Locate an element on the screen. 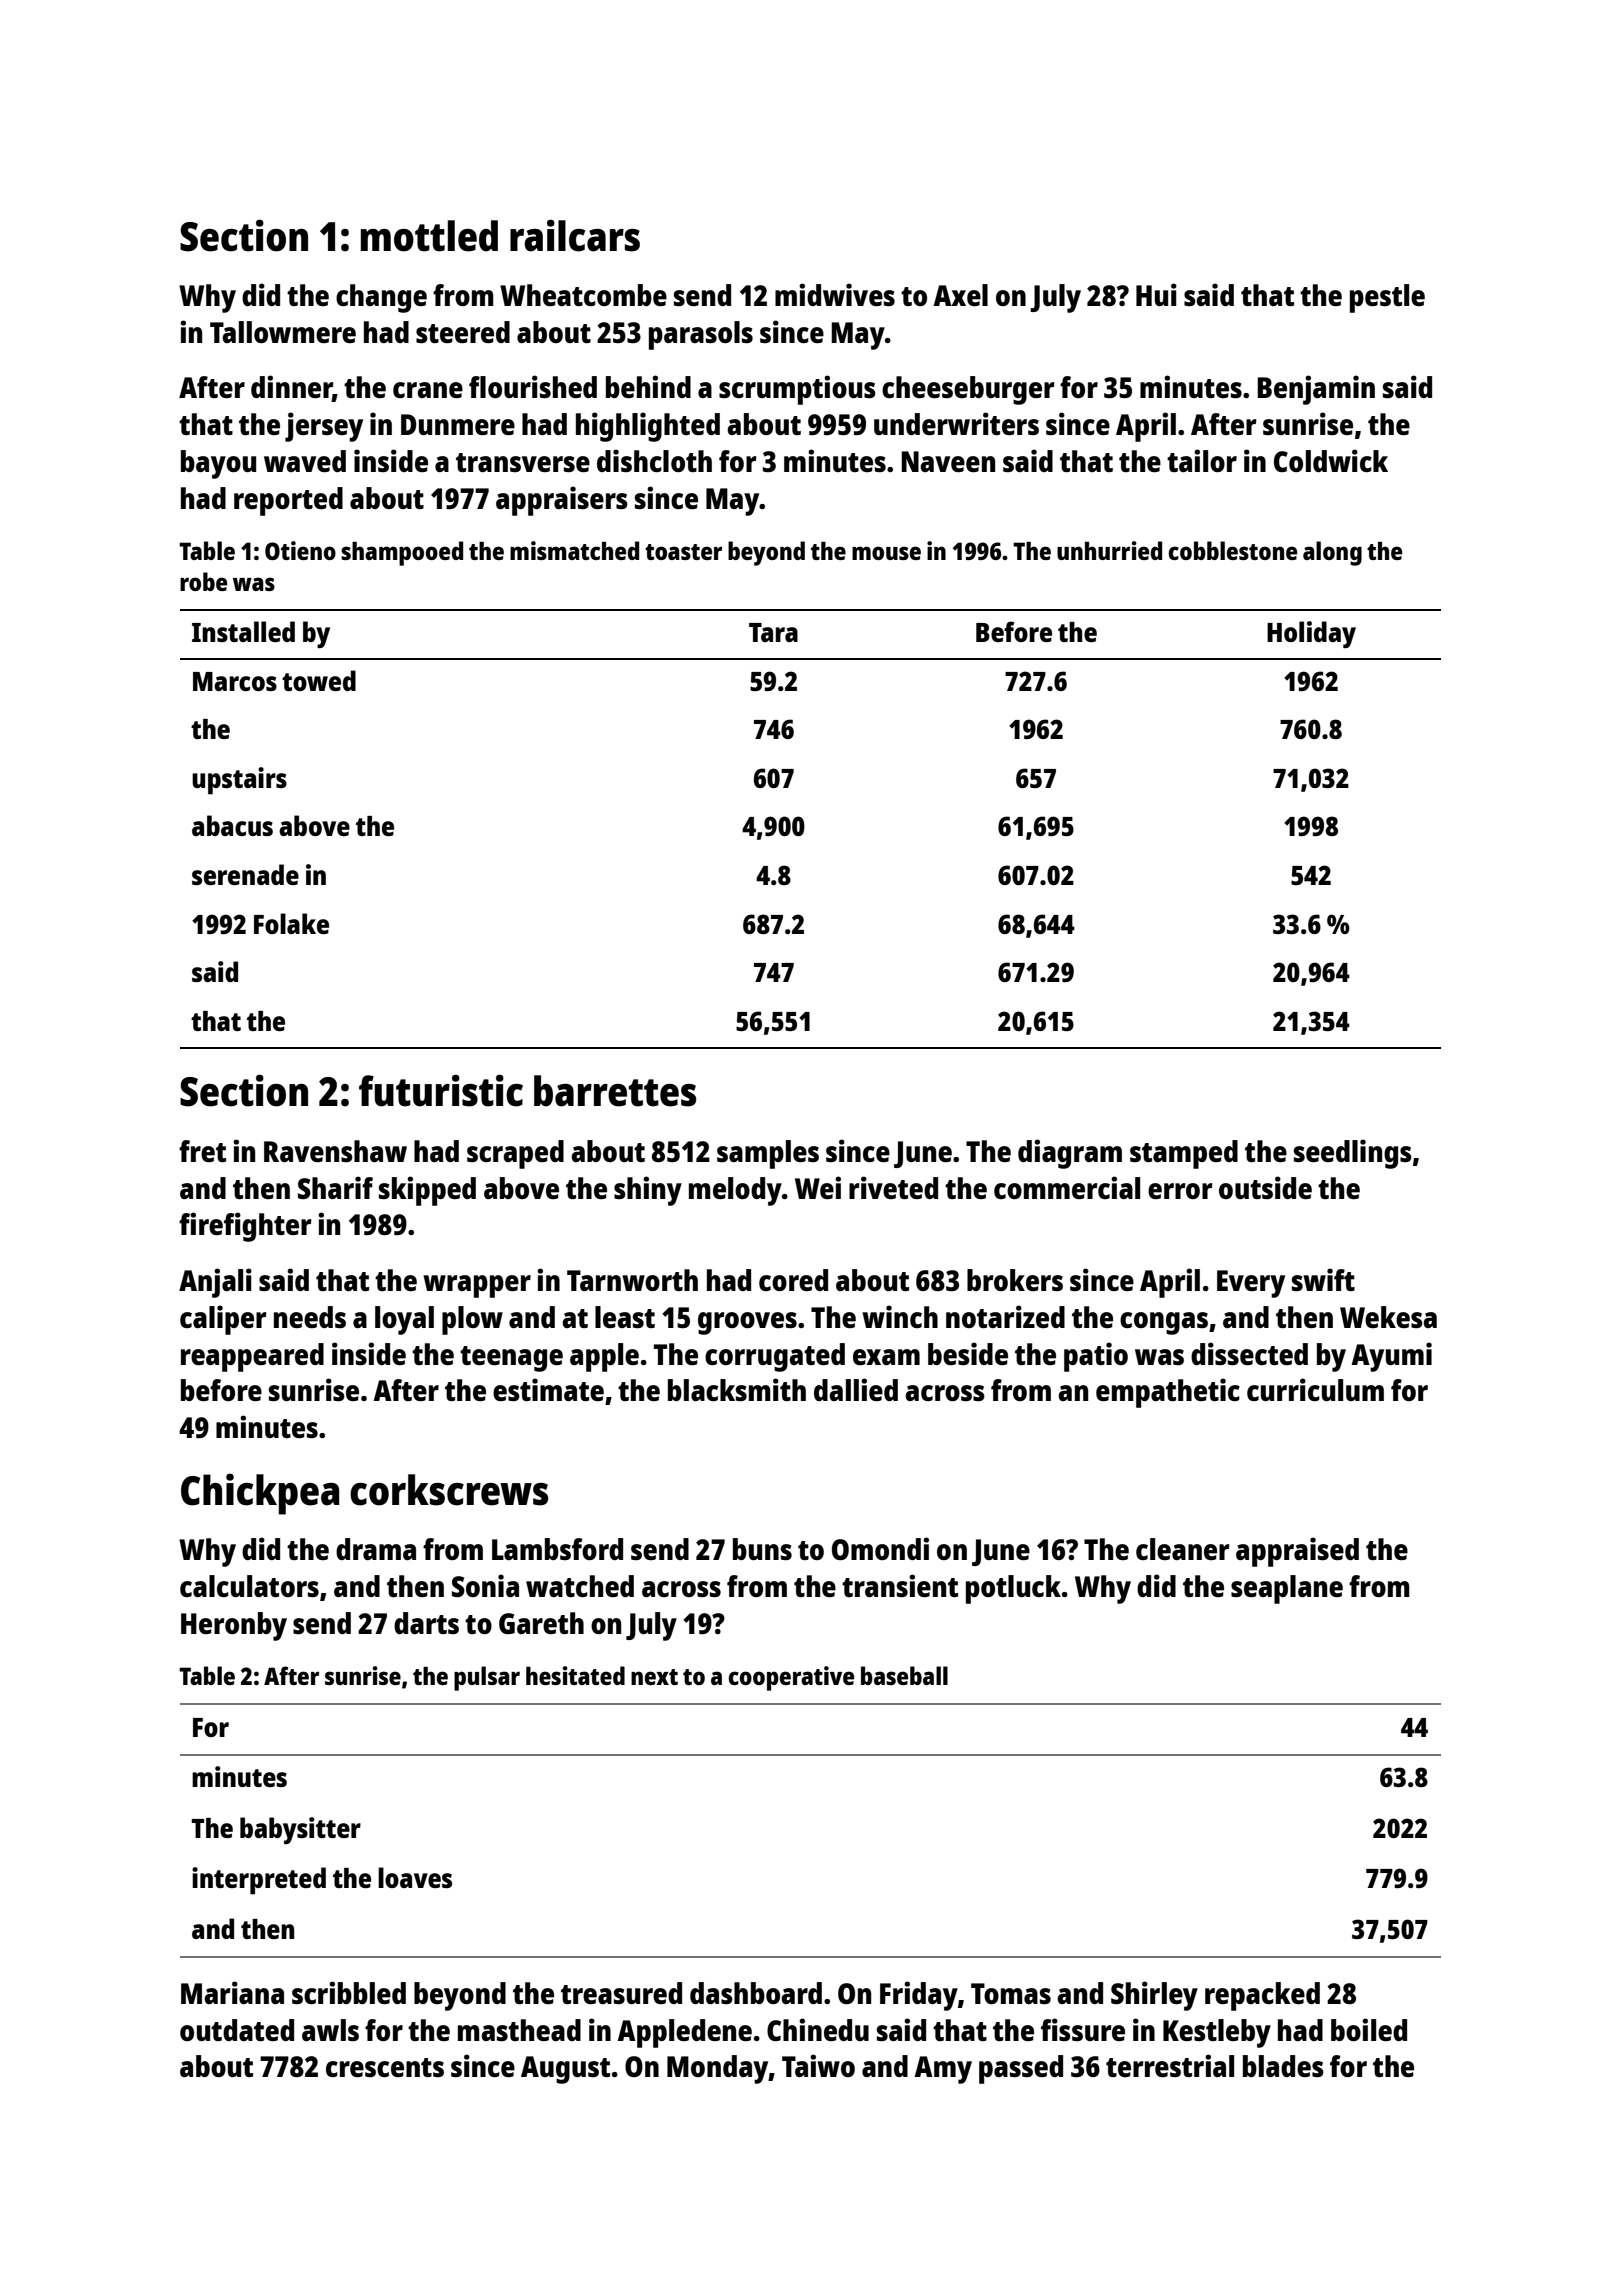  upstairs is located at coordinates (239, 781).
